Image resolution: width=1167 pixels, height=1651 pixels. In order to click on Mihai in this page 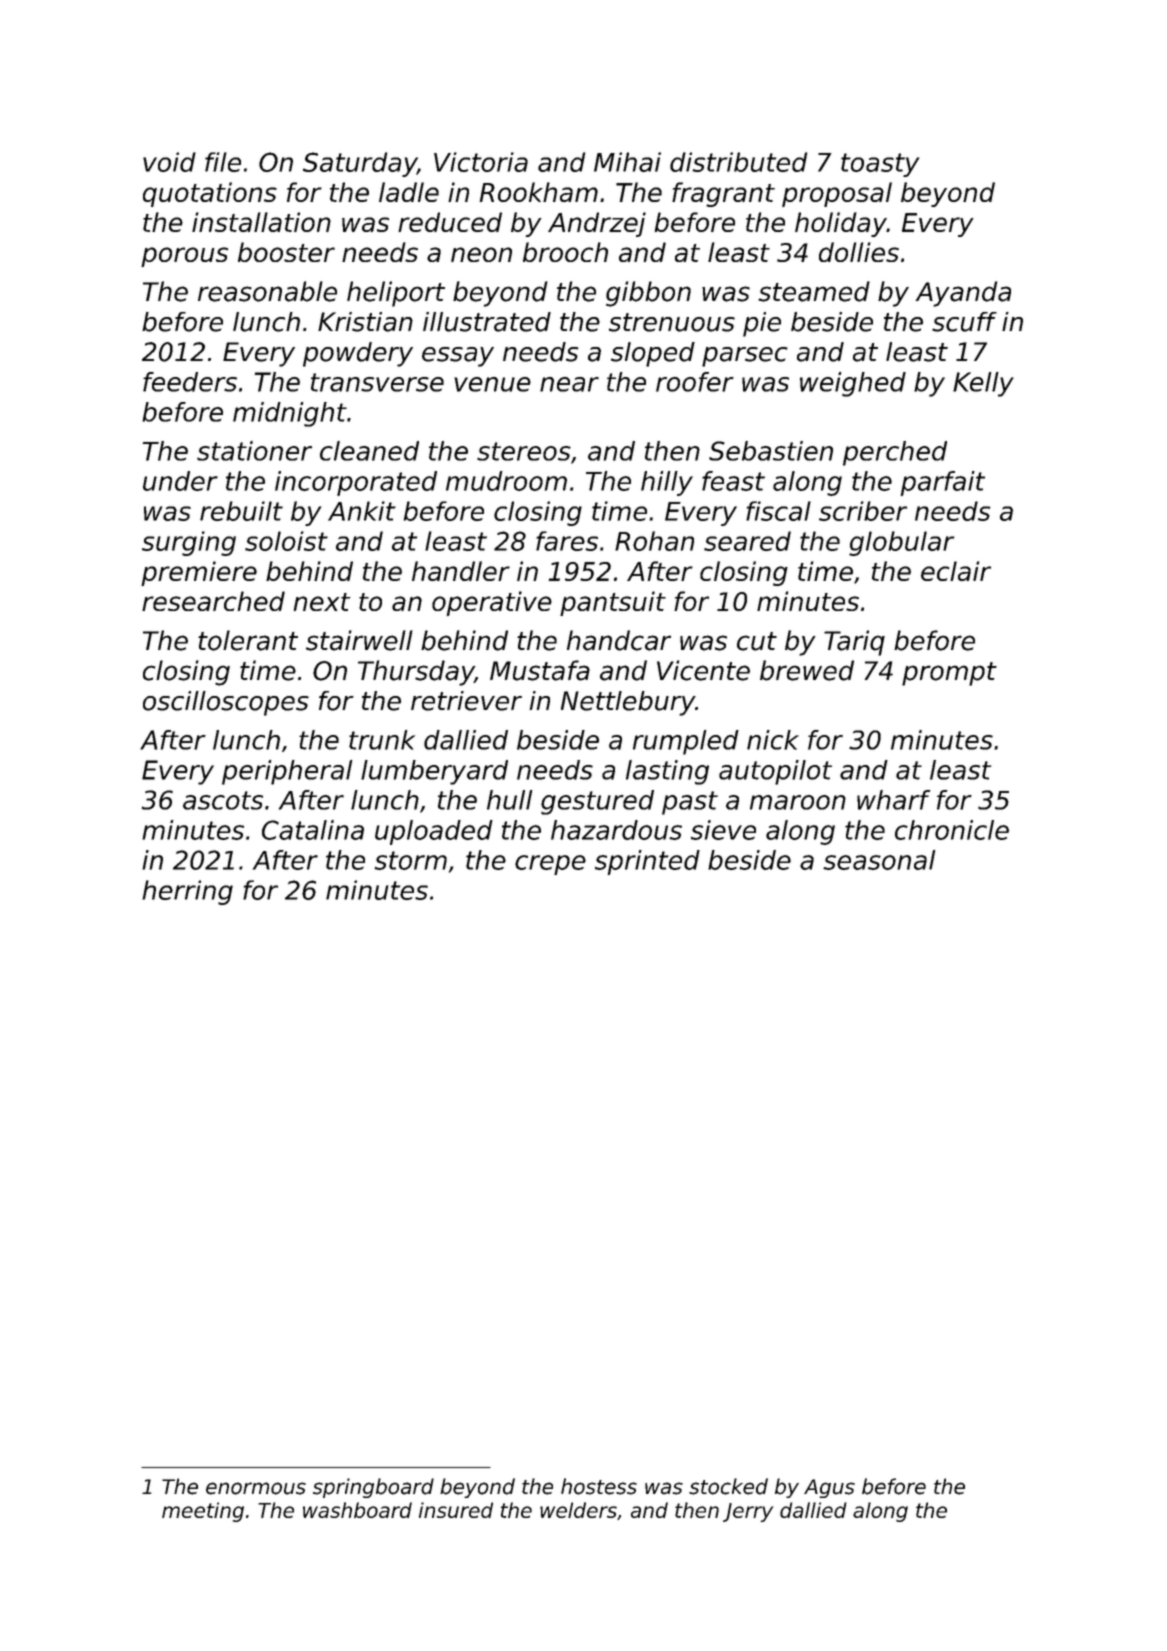, I will do `click(627, 162)`.
